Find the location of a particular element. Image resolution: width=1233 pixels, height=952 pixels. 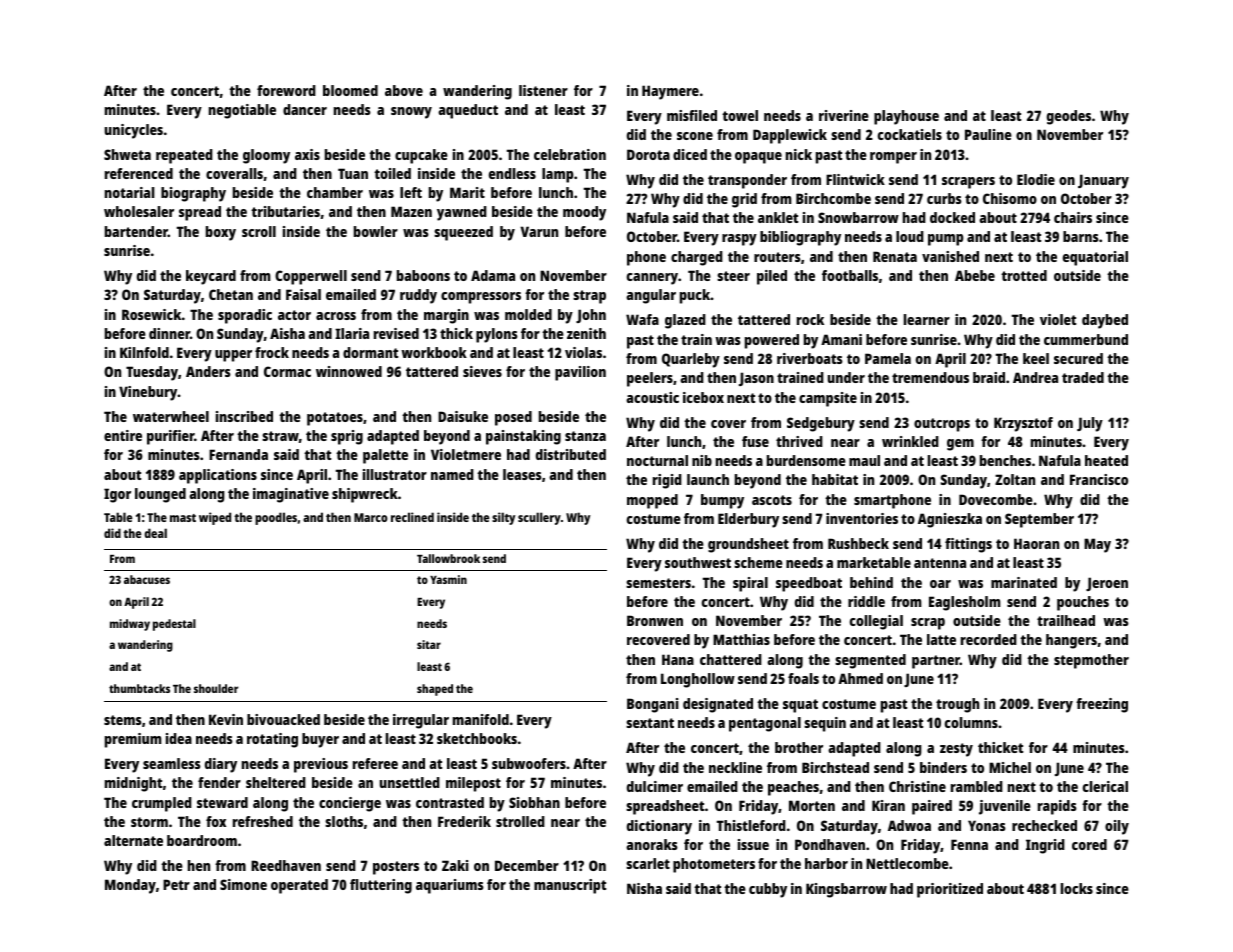

mopped is located at coordinates (652, 501).
